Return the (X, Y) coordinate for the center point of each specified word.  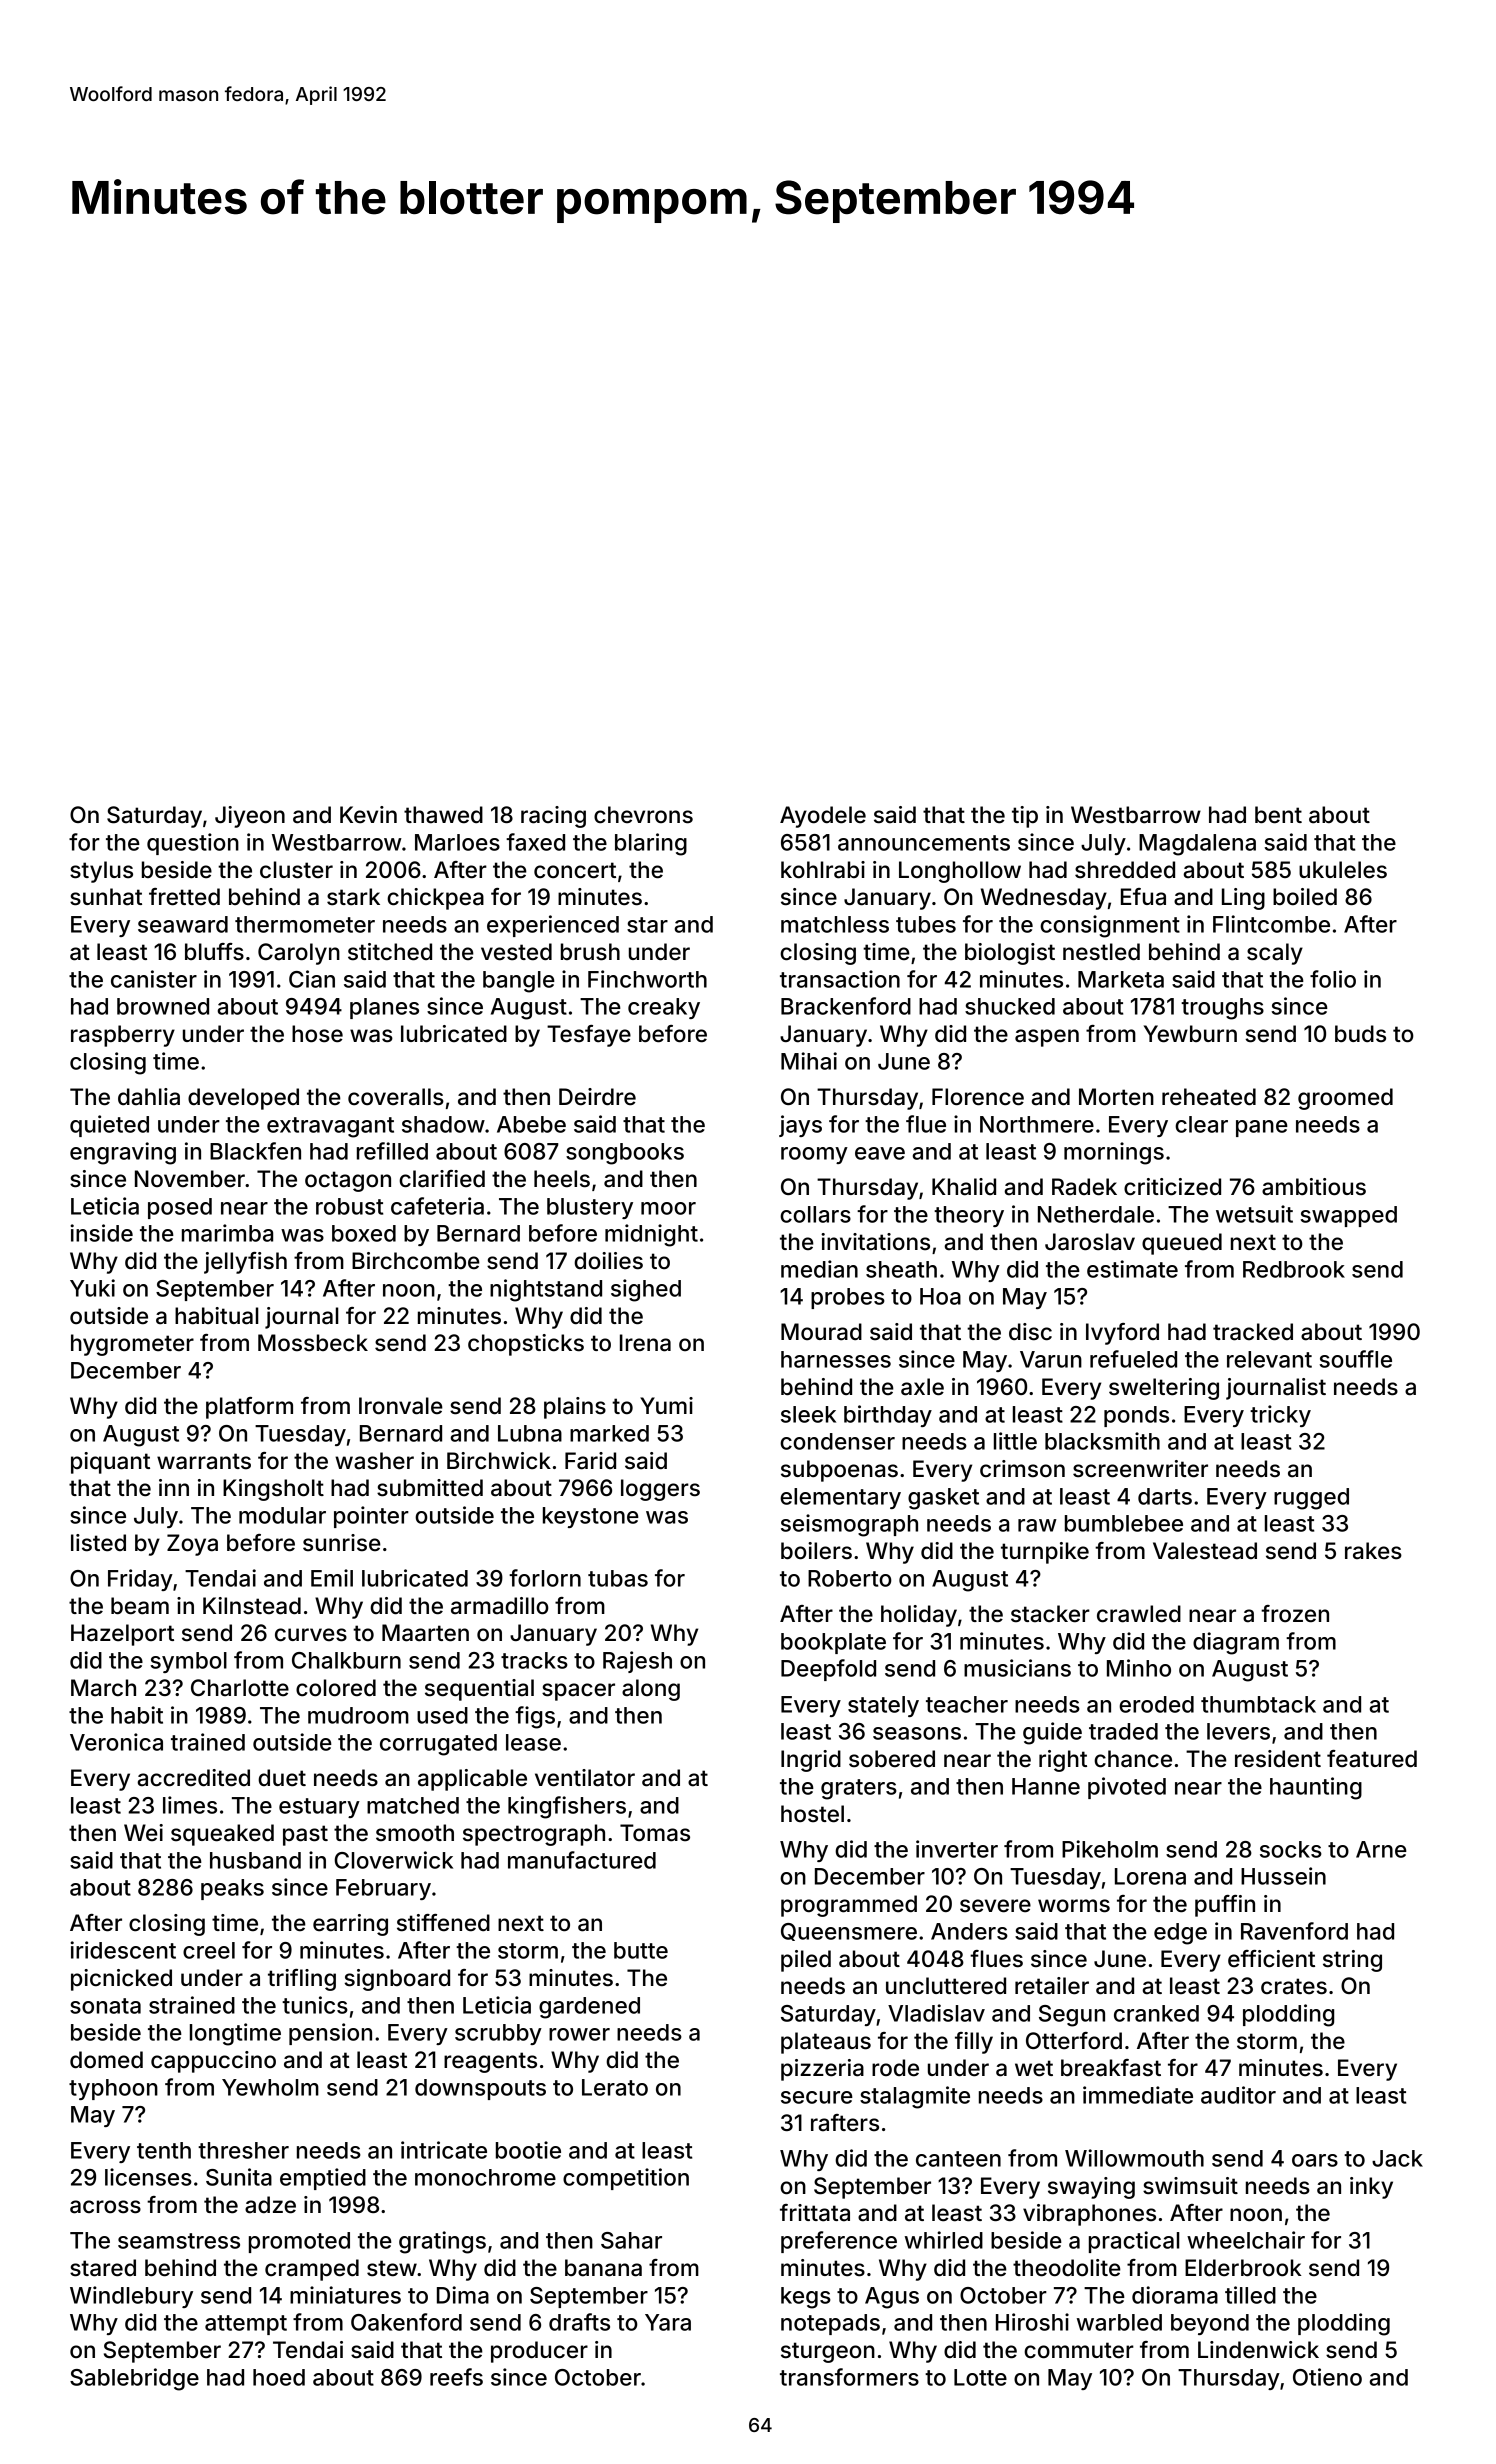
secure (817, 2097)
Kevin (368, 815)
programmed (849, 1906)
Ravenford (1294, 1931)
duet (282, 1778)
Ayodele (823, 817)
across (105, 2207)
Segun (1072, 2016)
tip (1025, 817)
